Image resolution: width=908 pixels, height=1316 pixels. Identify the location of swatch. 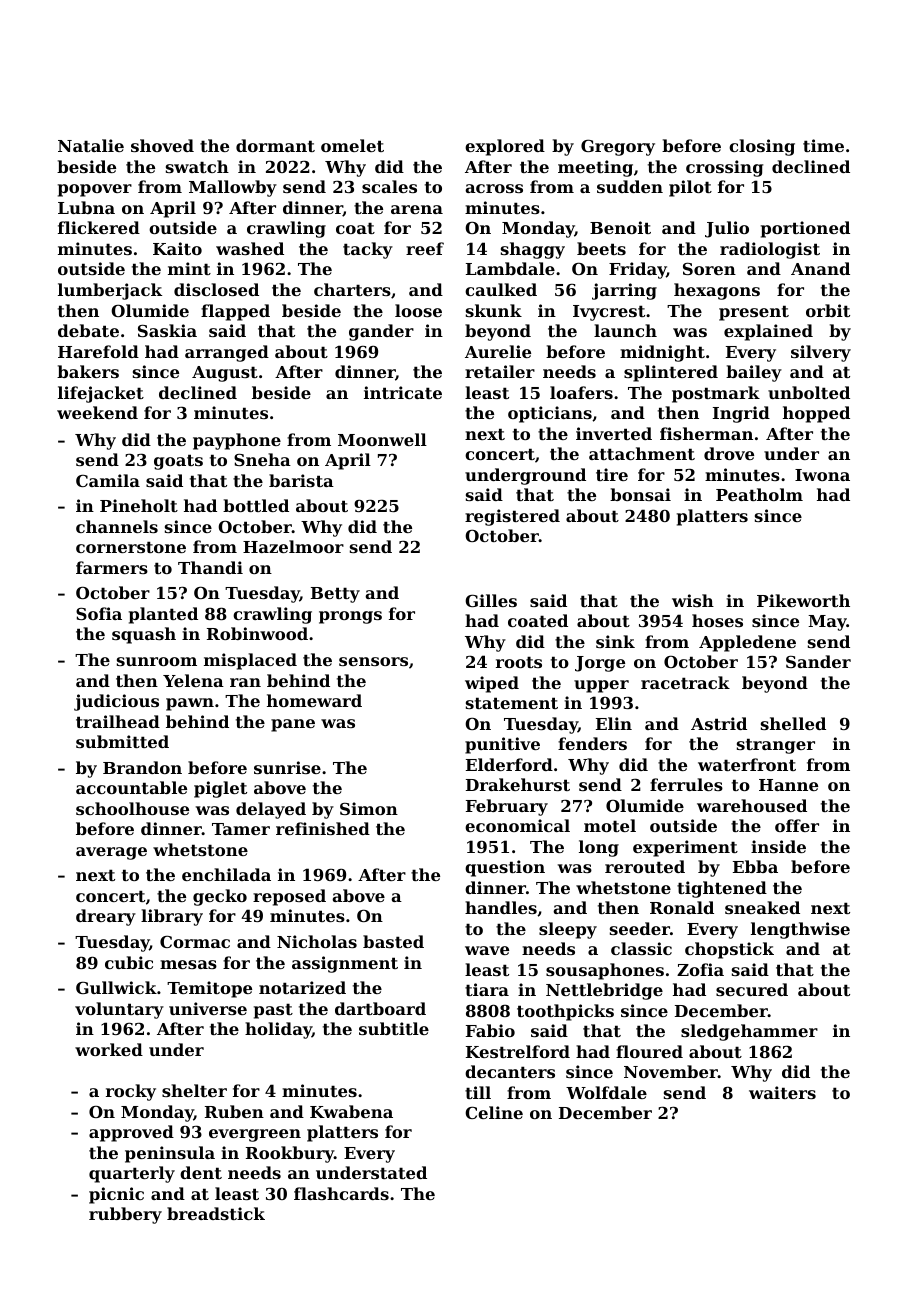
(197, 166).
